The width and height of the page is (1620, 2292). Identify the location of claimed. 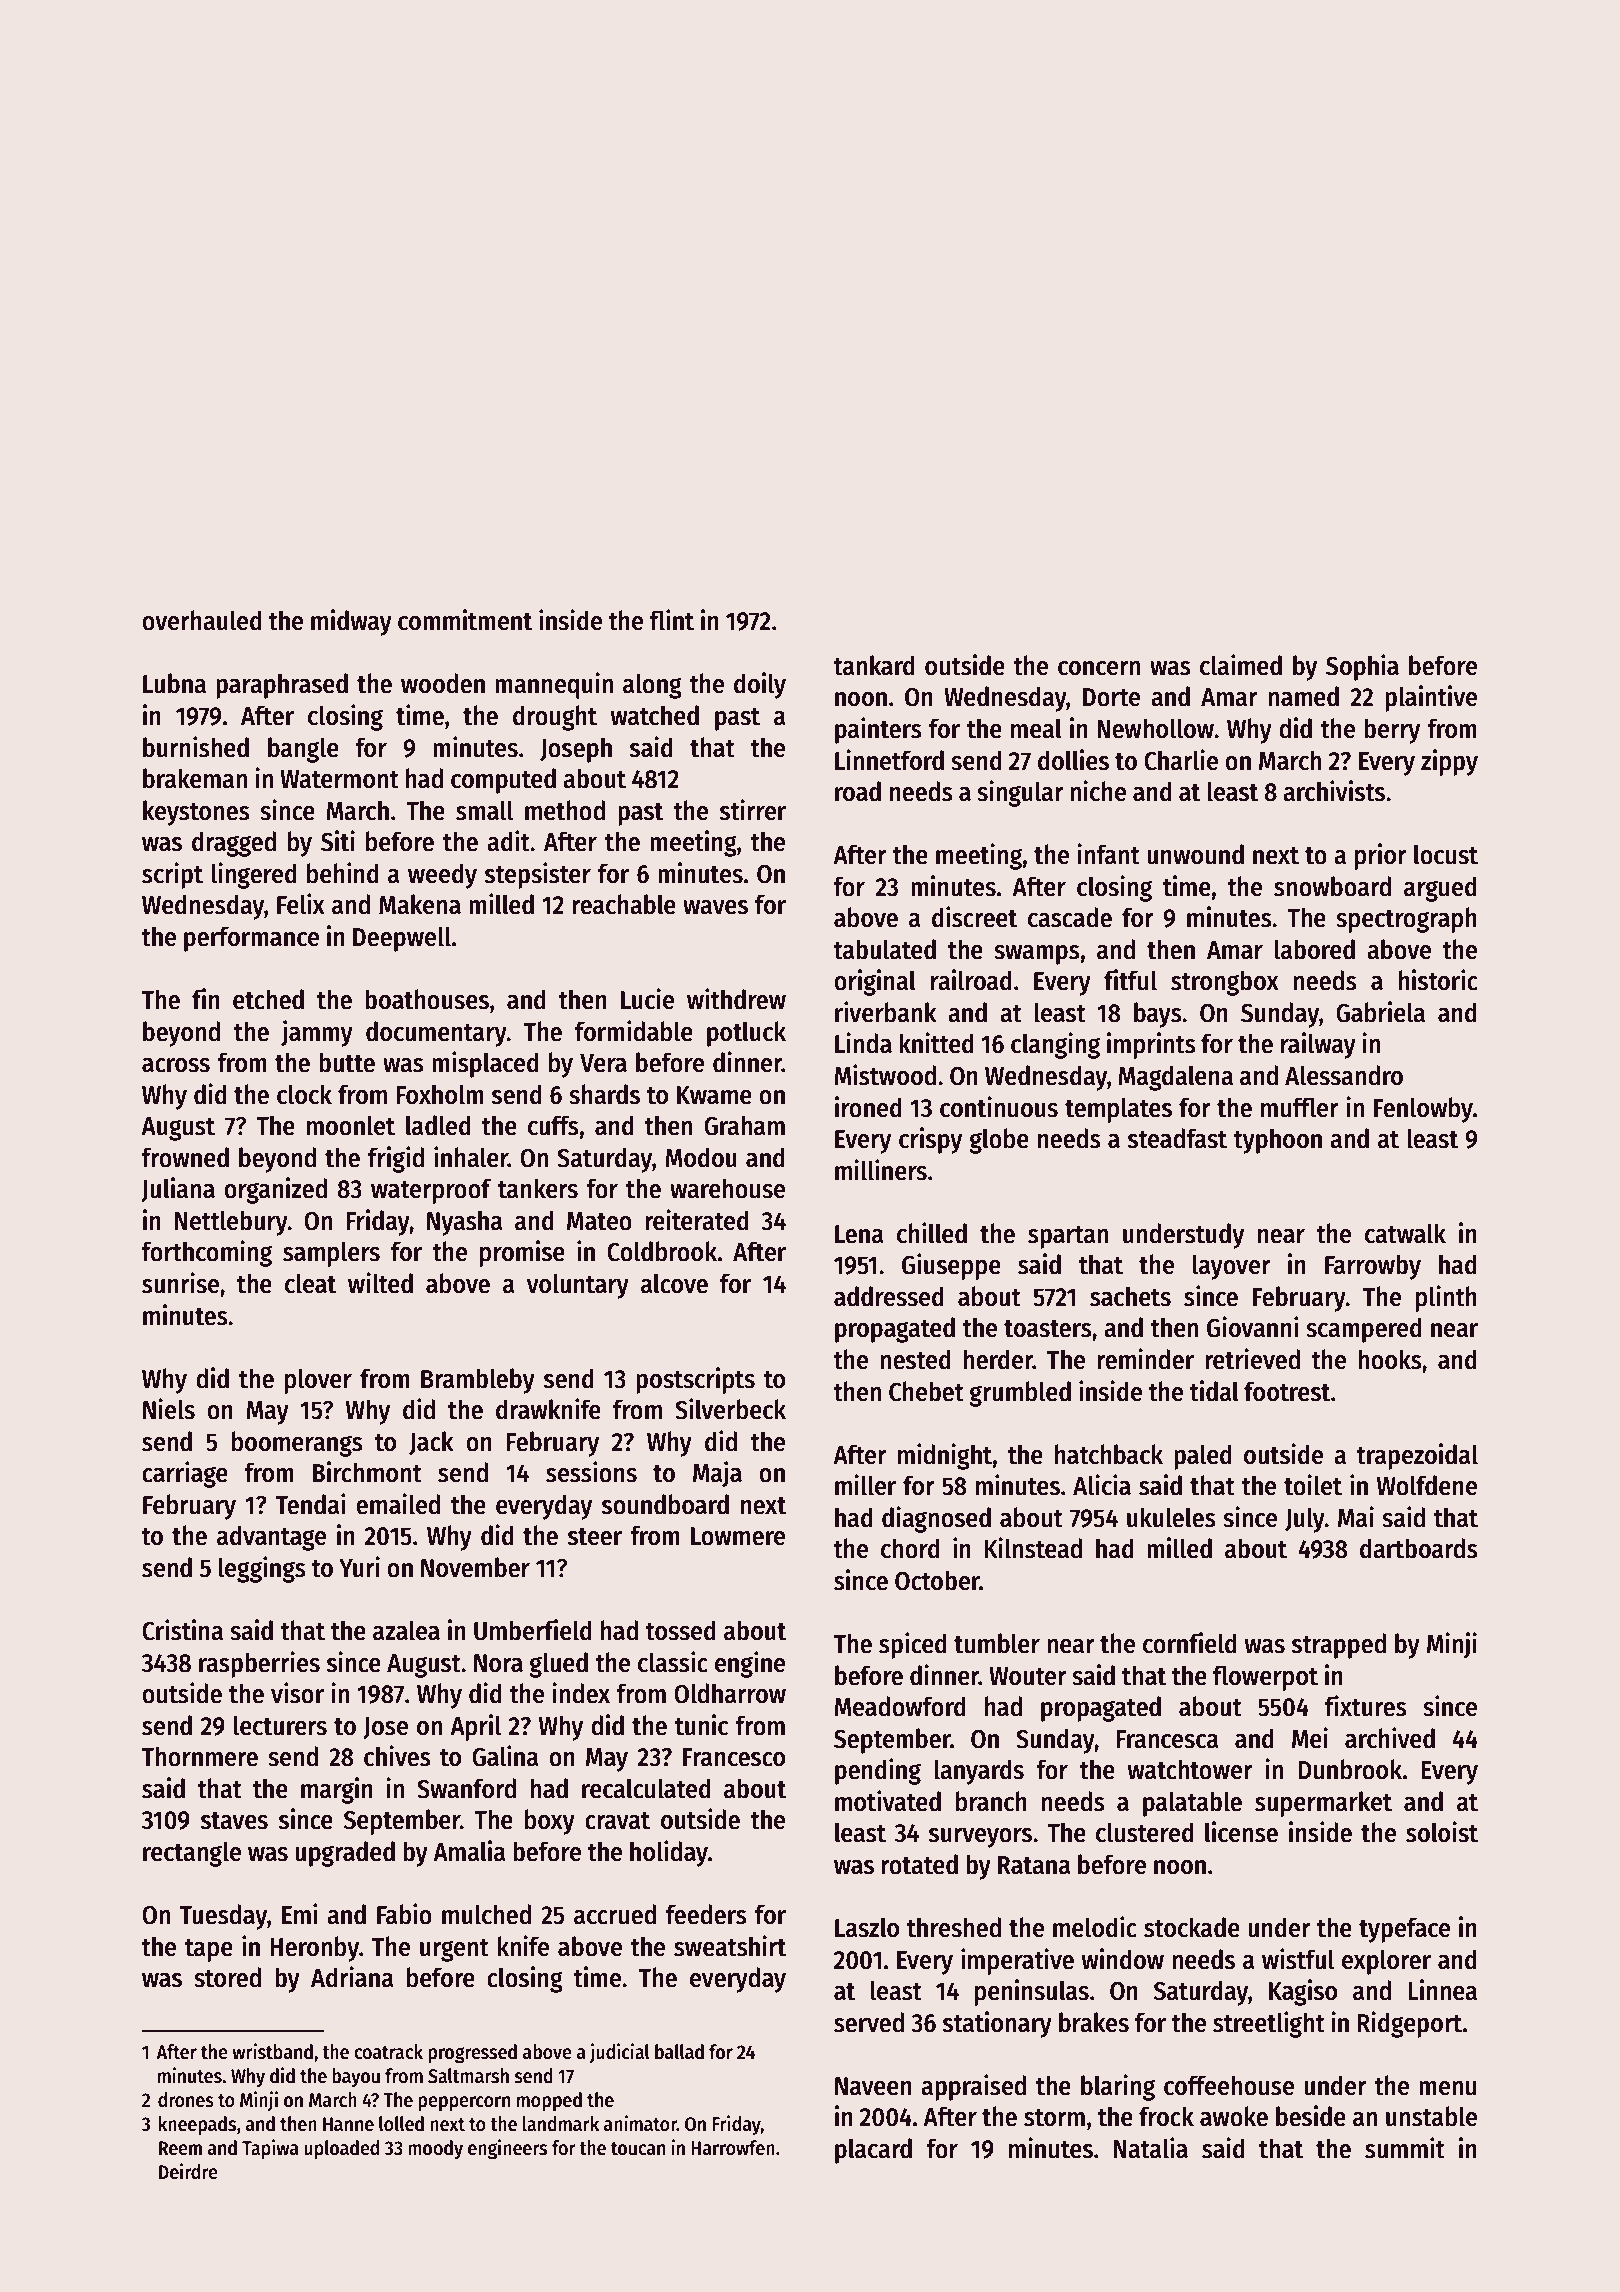
(1241, 665).
